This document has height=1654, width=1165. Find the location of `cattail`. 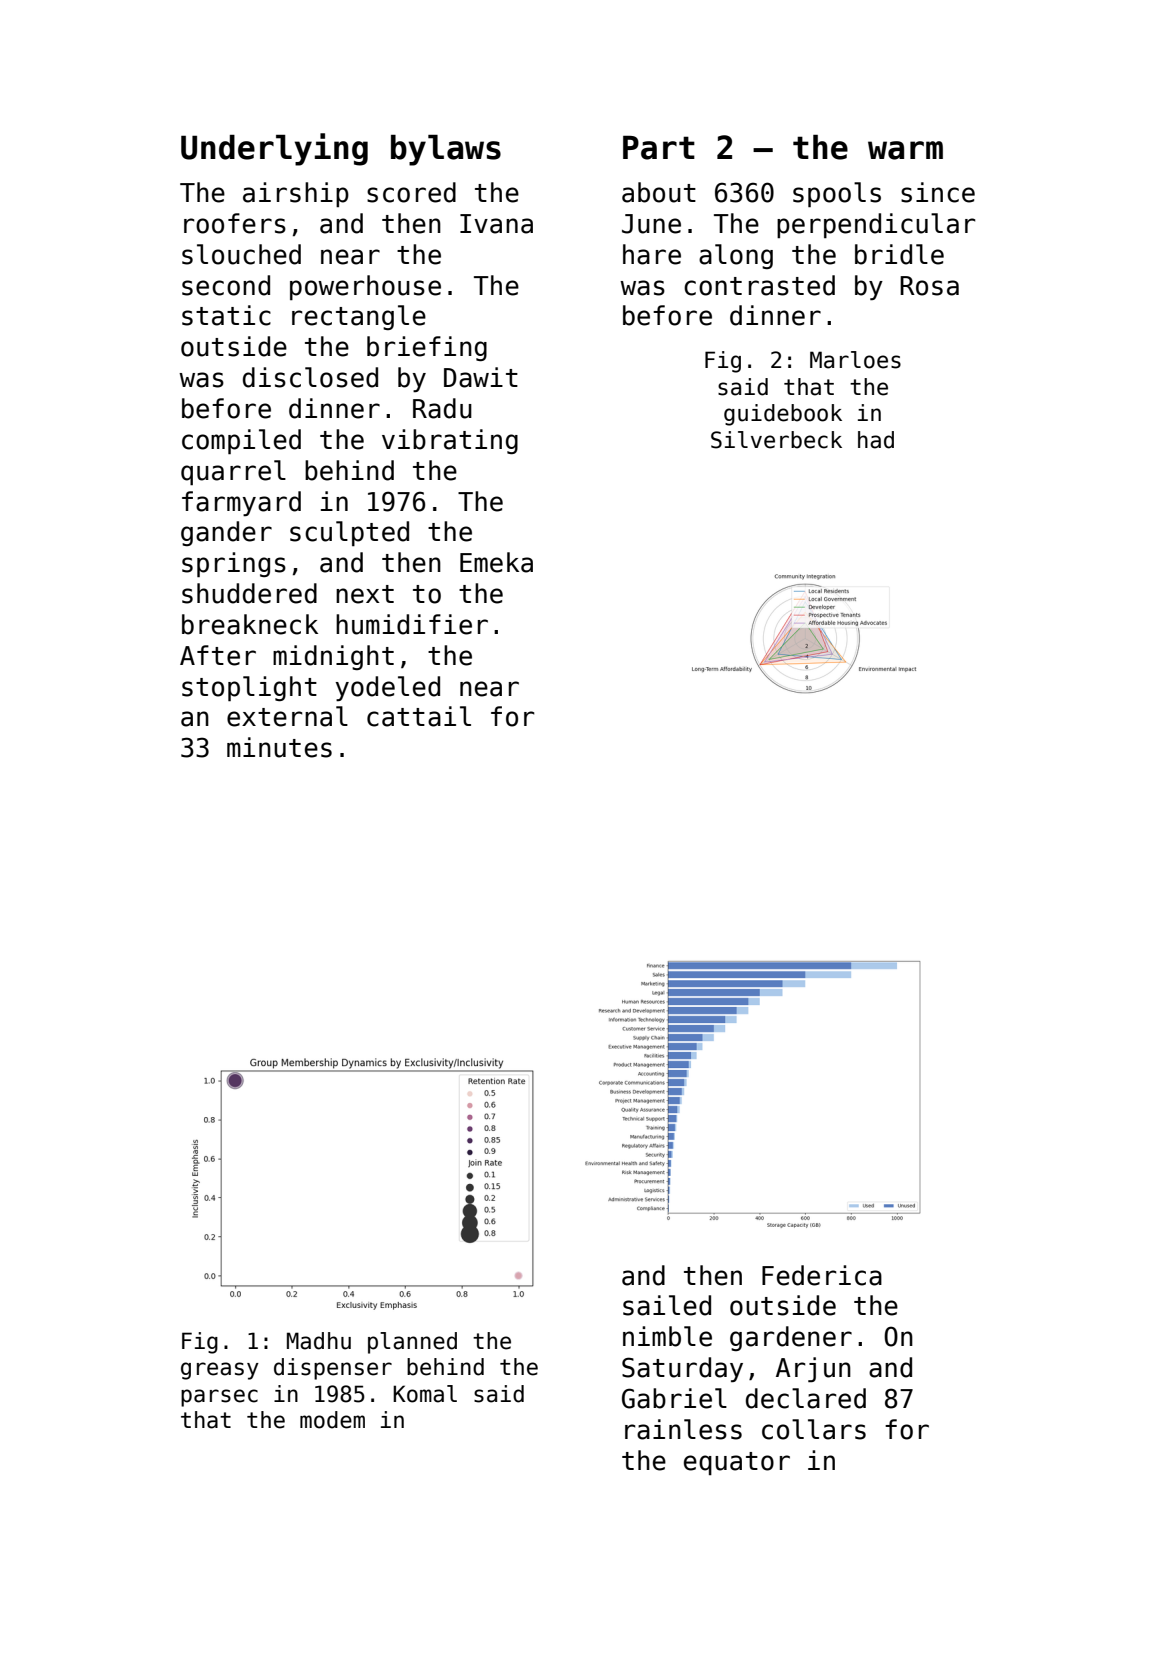

cattail is located at coordinates (419, 716).
